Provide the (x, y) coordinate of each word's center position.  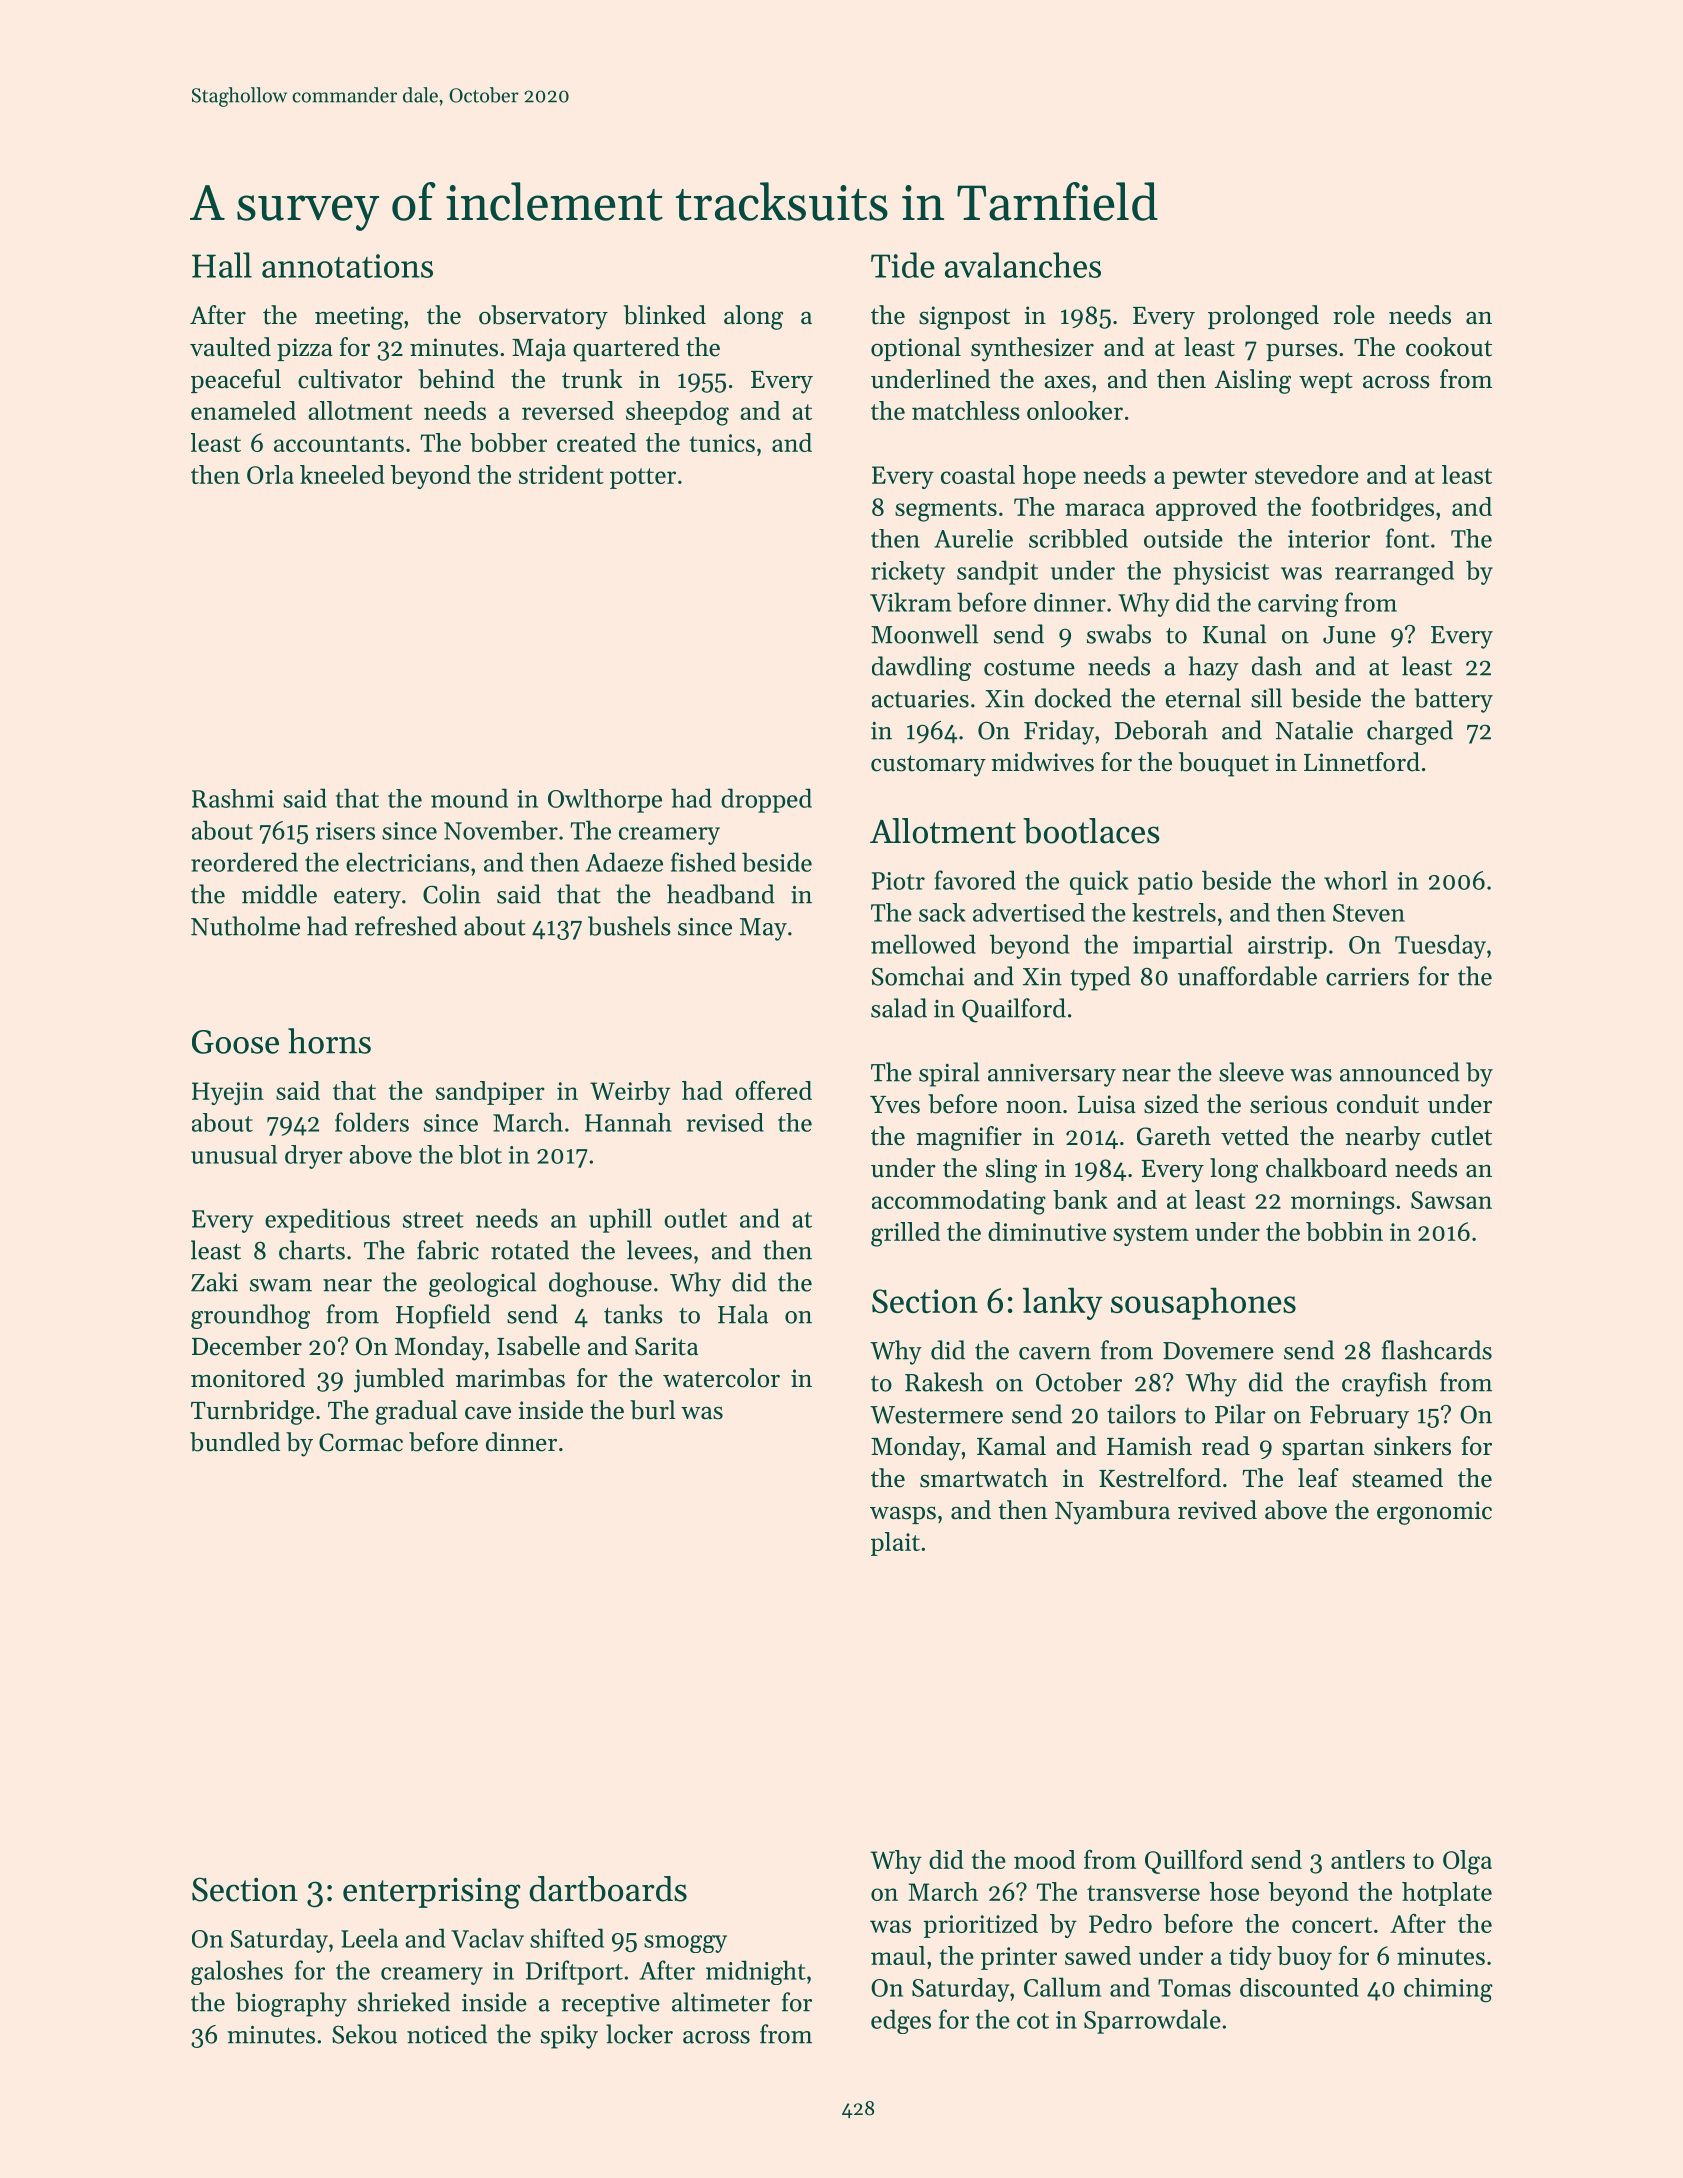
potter (643, 478)
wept (1326, 382)
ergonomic (1434, 1513)
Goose (235, 1042)
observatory (543, 317)
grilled (905, 1234)
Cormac (361, 1442)
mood (1045, 1859)
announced (1400, 1072)
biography (291, 2004)
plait (895, 1544)
